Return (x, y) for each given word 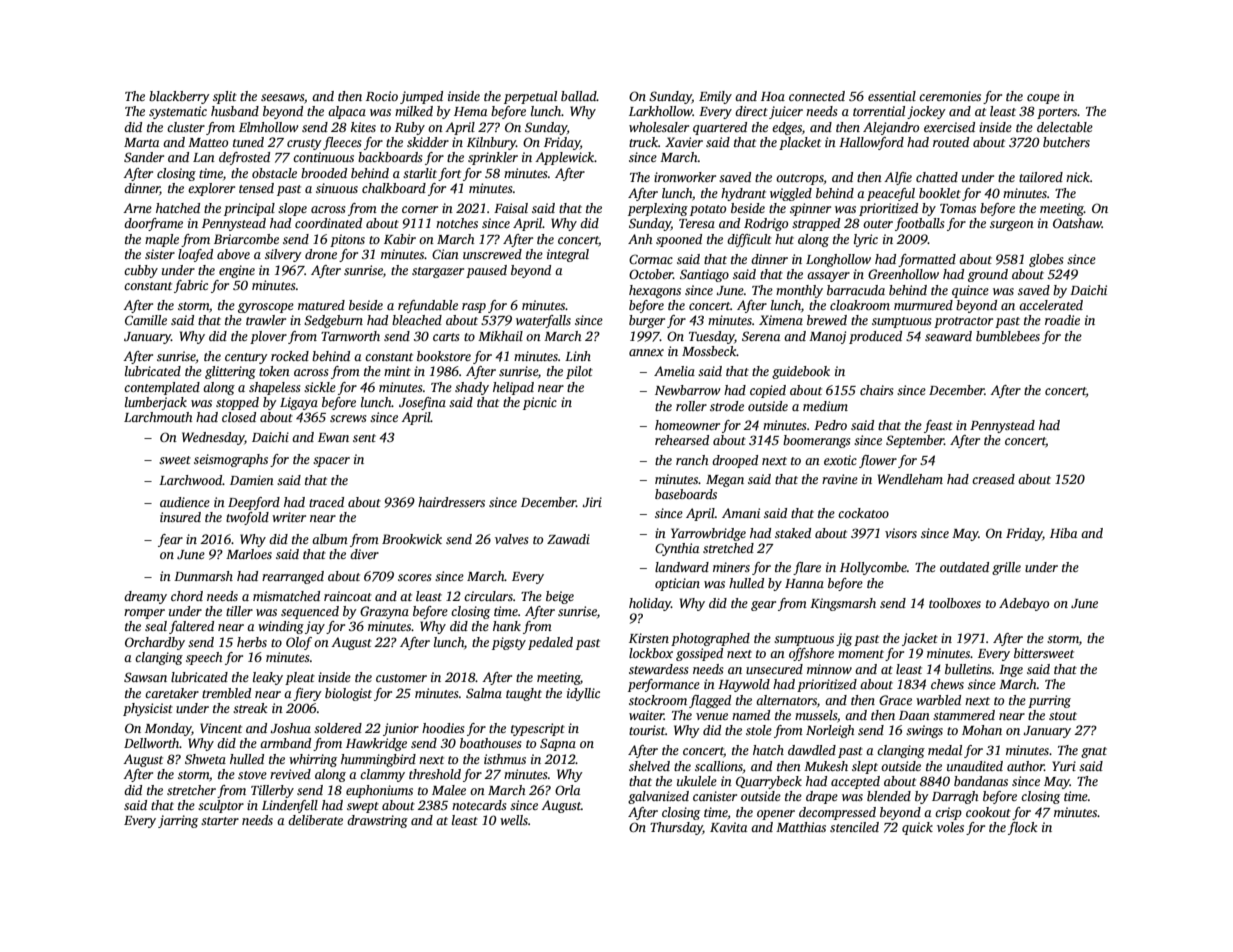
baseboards (686, 494)
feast (938, 426)
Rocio (382, 96)
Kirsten (649, 638)
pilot (579, 372)
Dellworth (152, 743)
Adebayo (1024, 604)
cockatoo (863, 513)
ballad (579, 96)
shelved (649, 766)
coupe (1043, 99)
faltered (191, 627)
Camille (146, 320)
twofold (247, 518)
